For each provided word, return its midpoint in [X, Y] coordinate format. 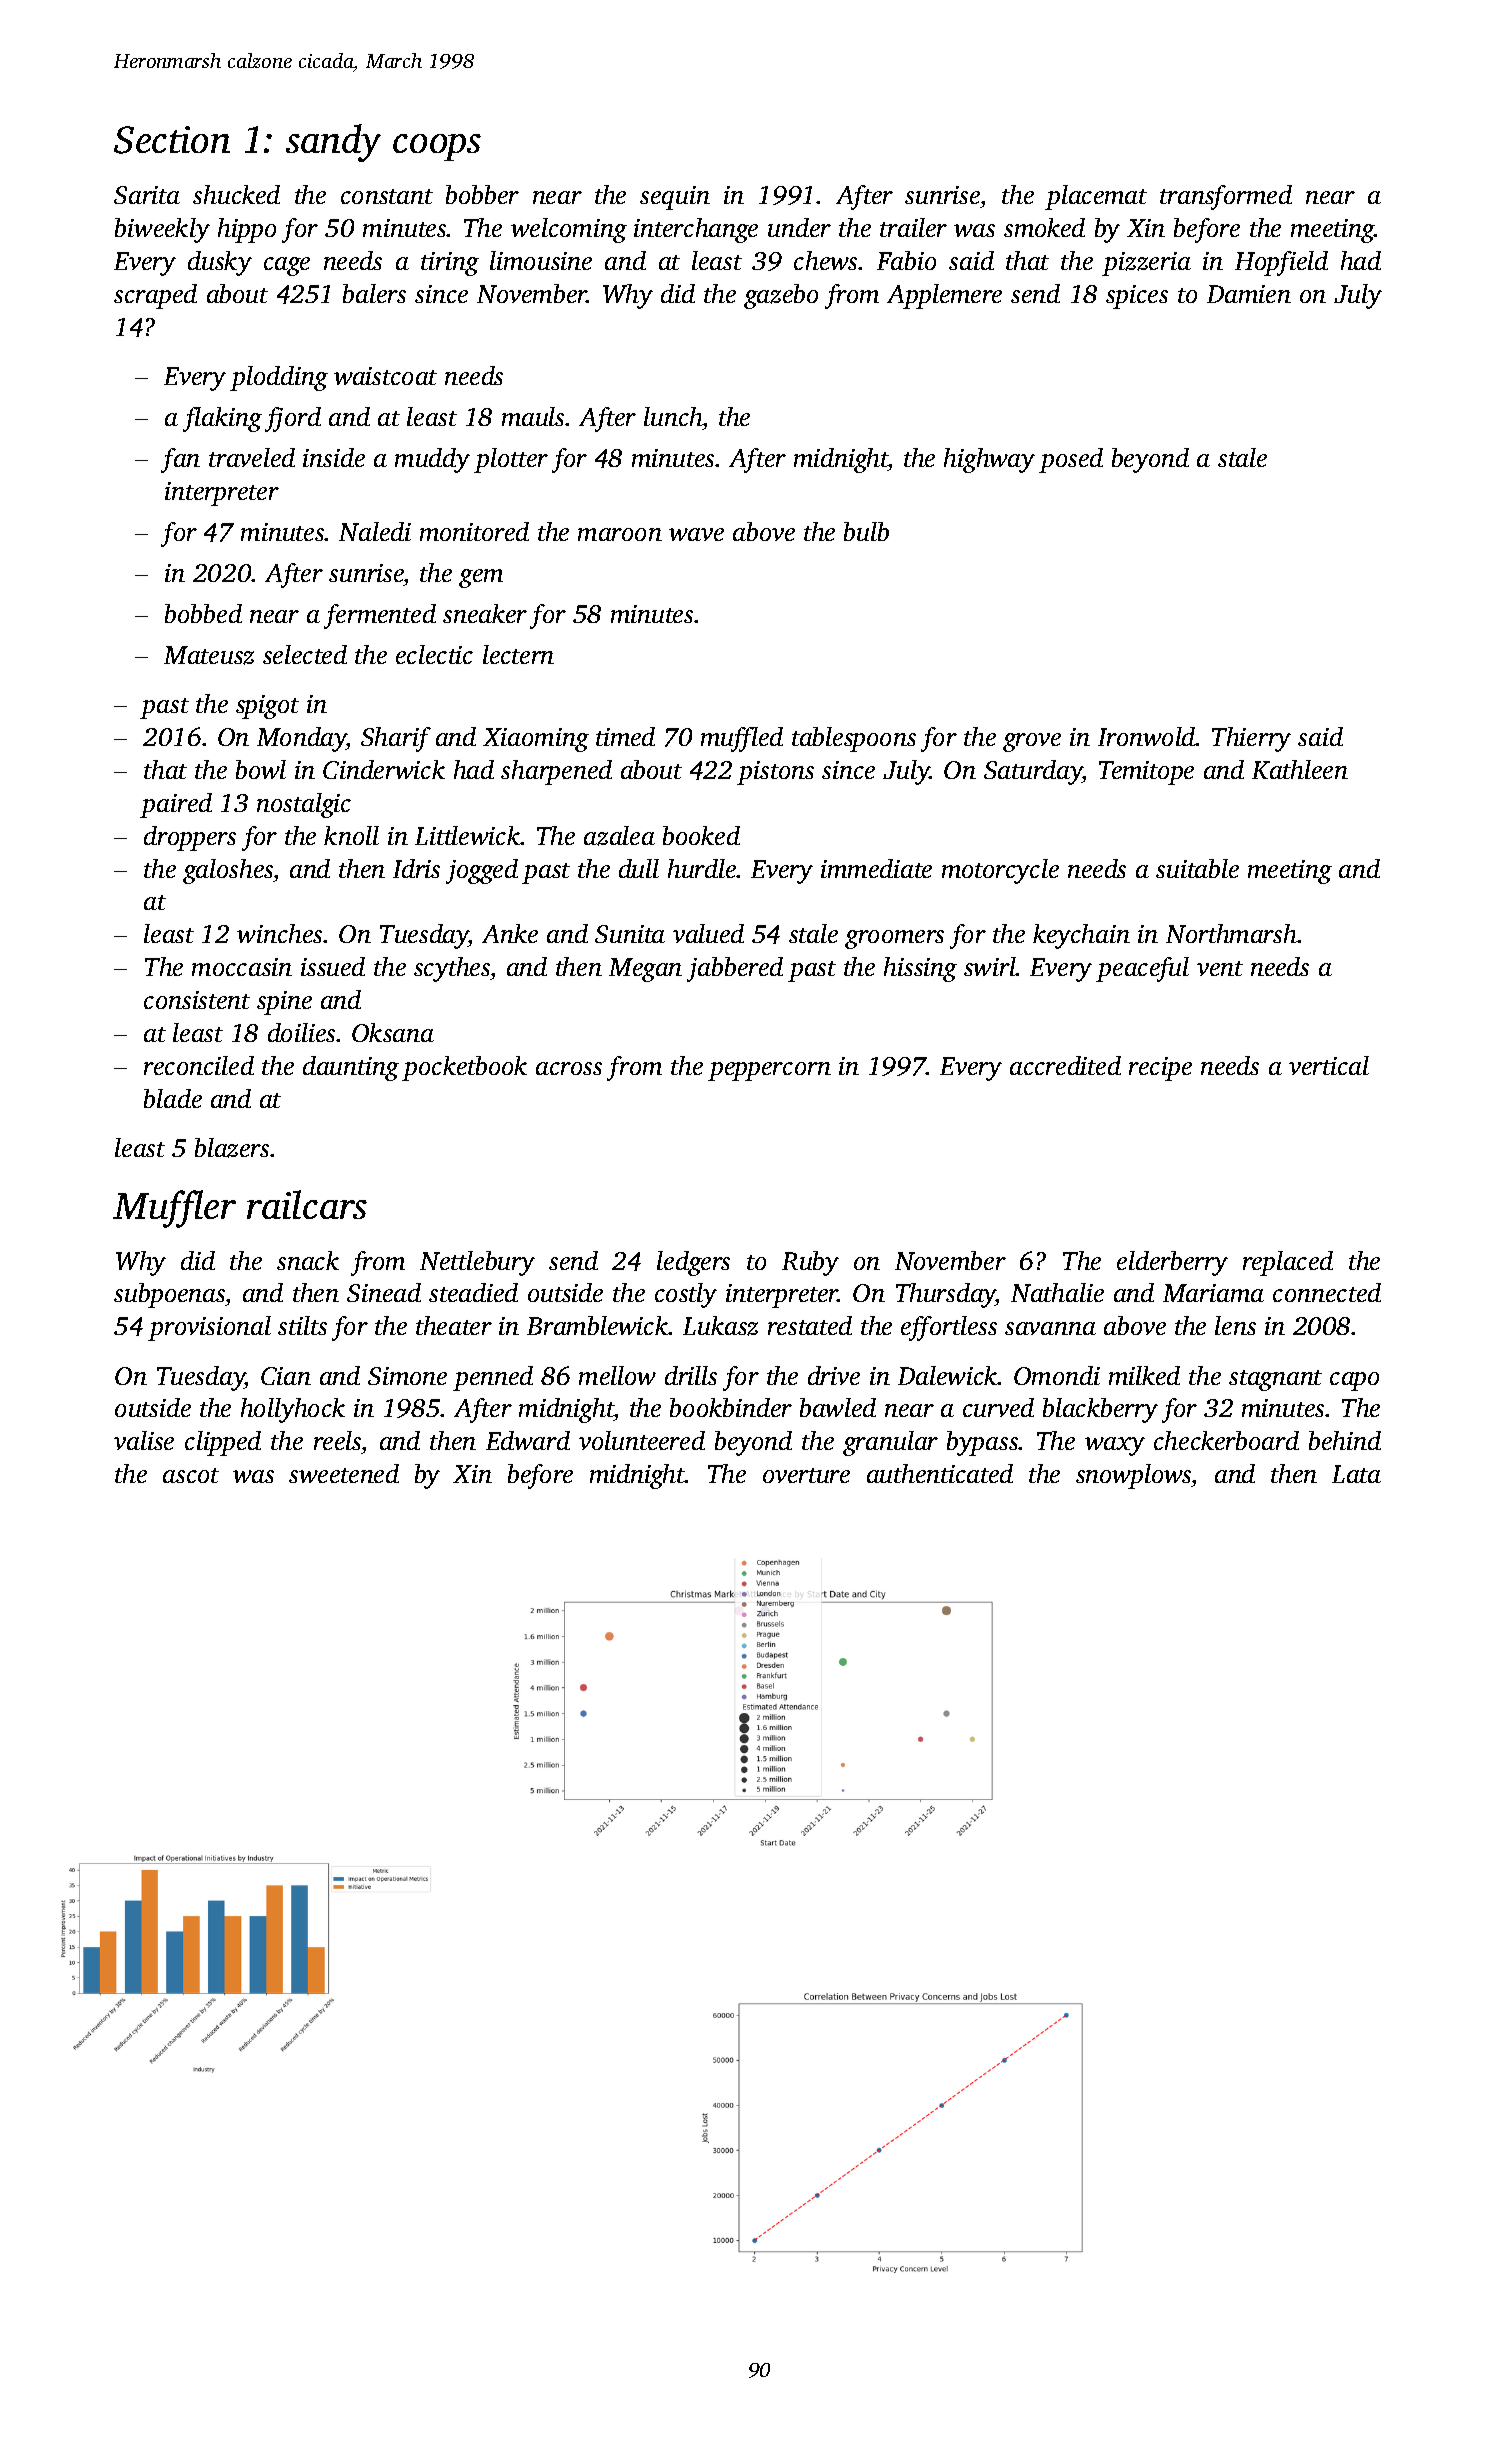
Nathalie [1057, 1292]
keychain [1081, 936]
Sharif [396, 739]
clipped [223, 1443]
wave [696, 534]
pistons [775, 773]
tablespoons [854, 739]
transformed [1226, 197]
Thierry [1251, 739]
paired [176, 805]
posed [1071, 460]
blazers [232, 1148]
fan [180, 460]
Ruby [810, 1263]
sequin [675, 198]
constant [387, 196]
